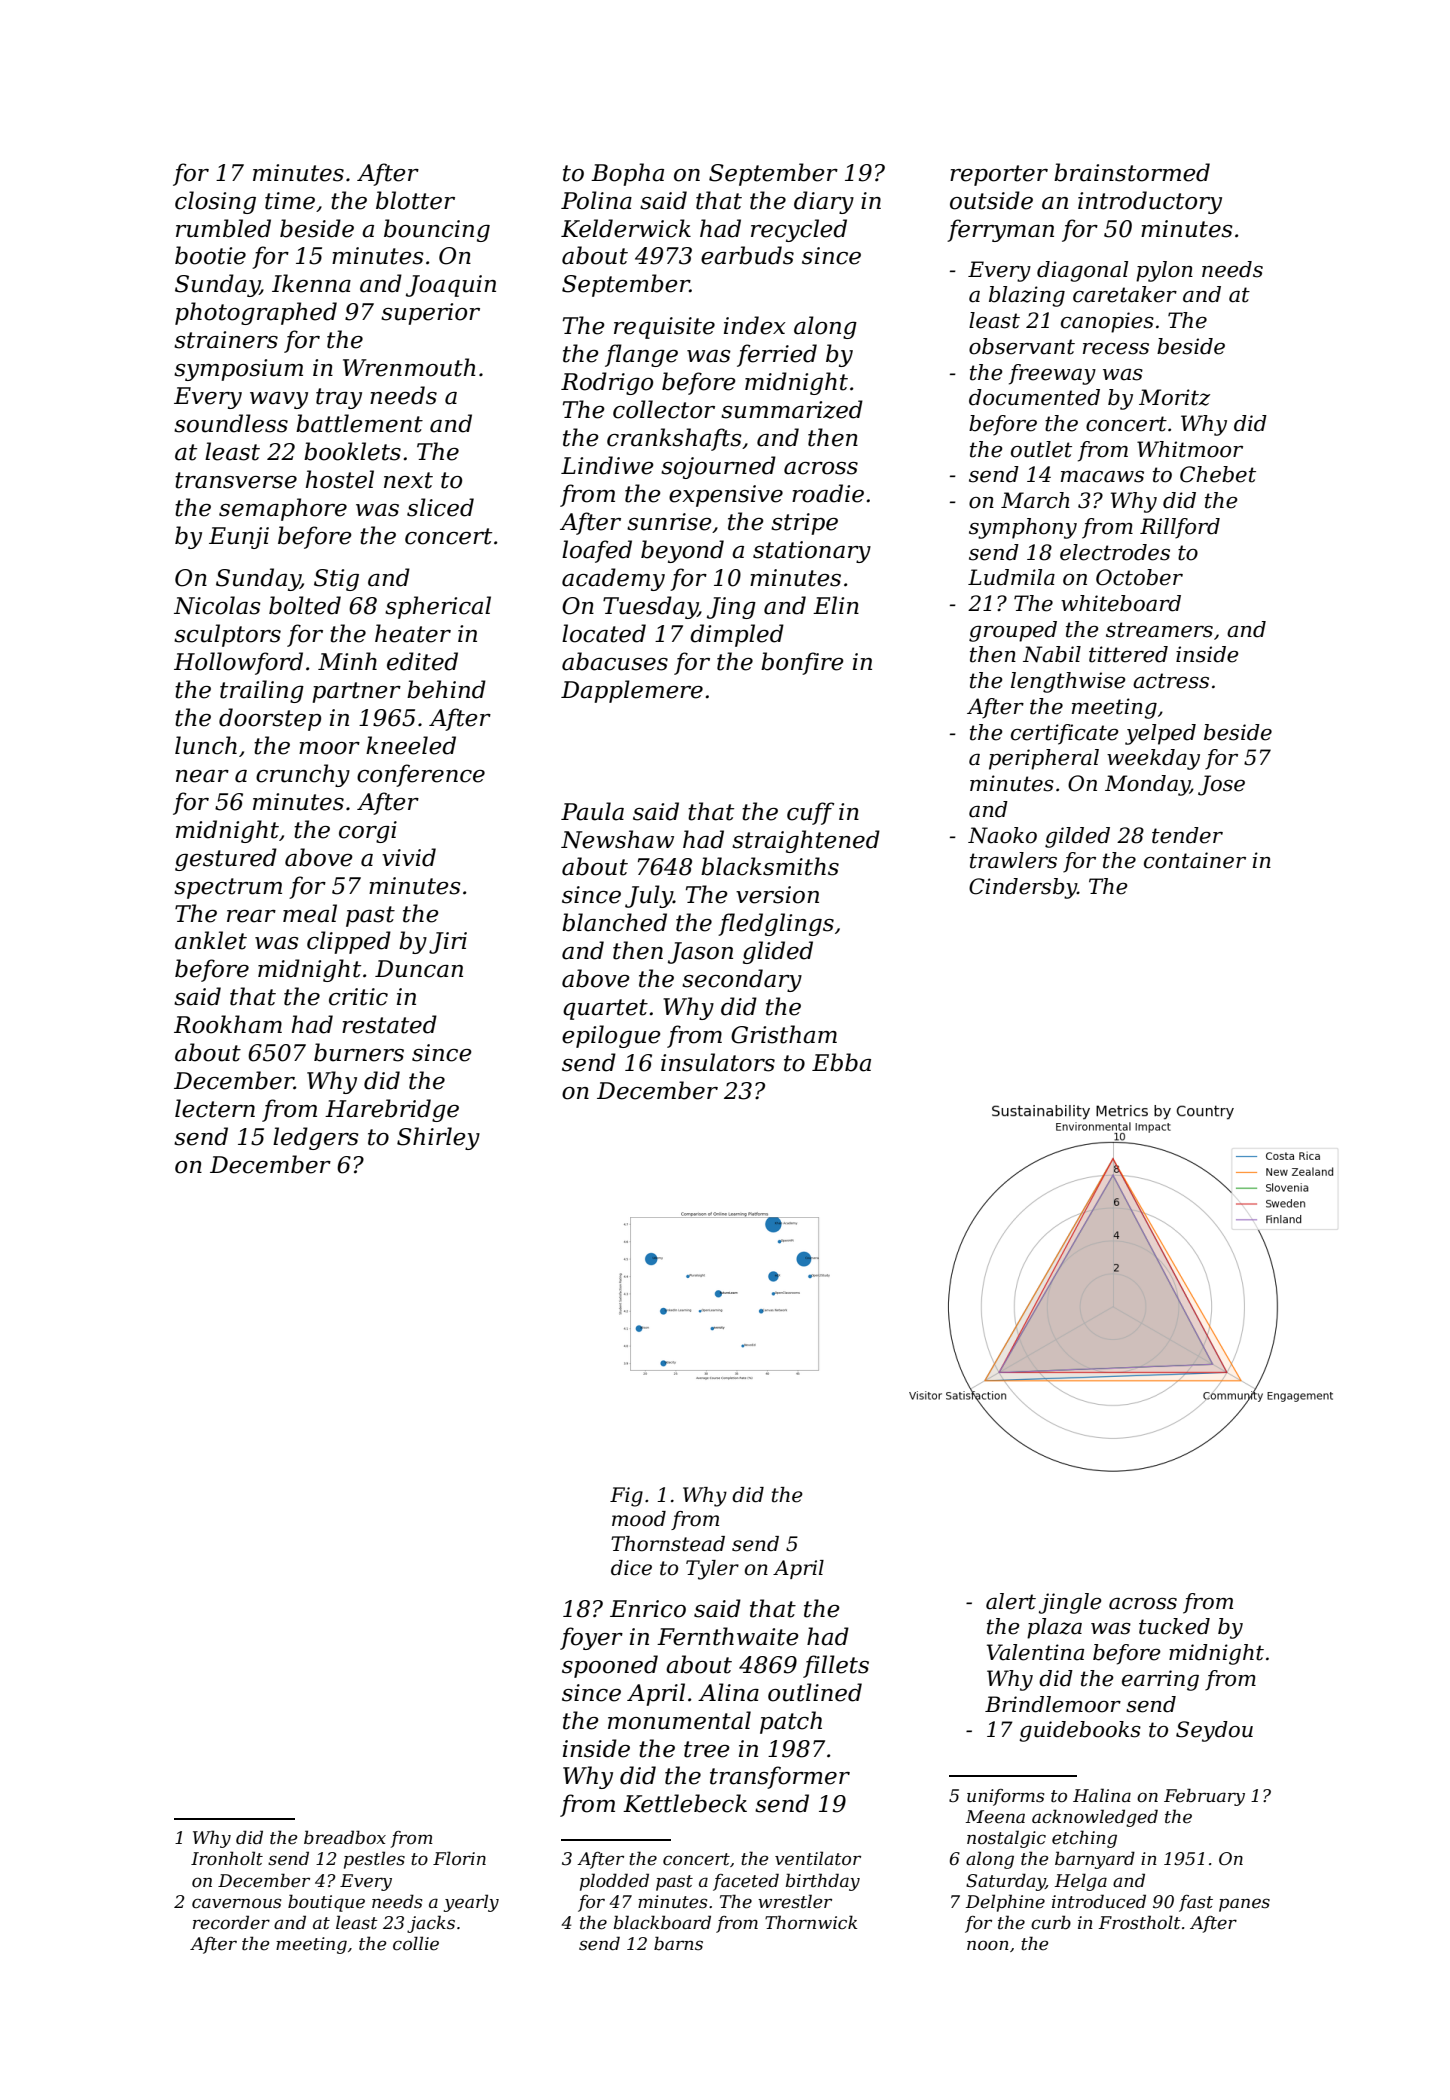 This image has width=1450, height=2100. I want to click on Ebba, so click(841, 1062).
